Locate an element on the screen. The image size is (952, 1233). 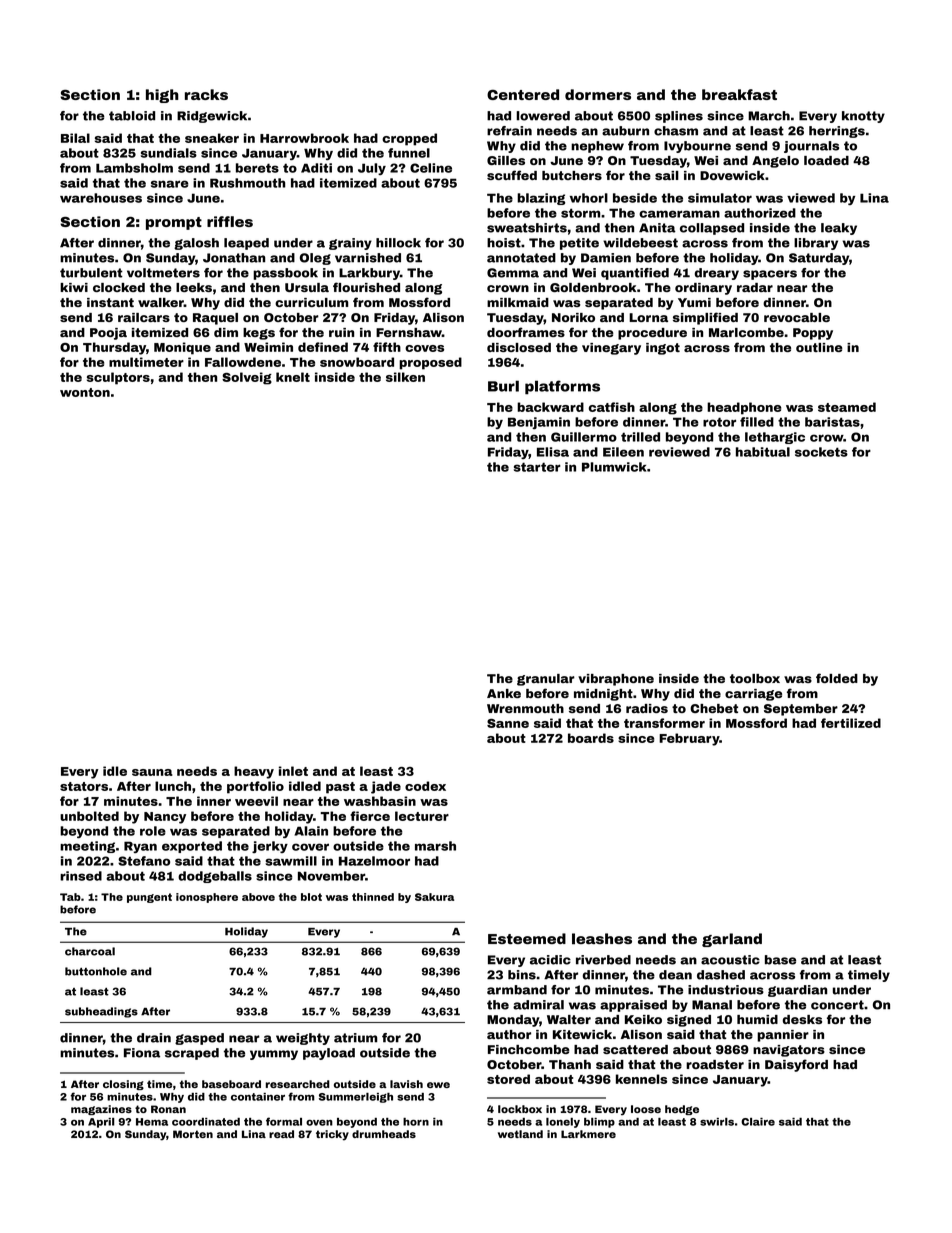
Sanne is located at coordinates (508, 723).
